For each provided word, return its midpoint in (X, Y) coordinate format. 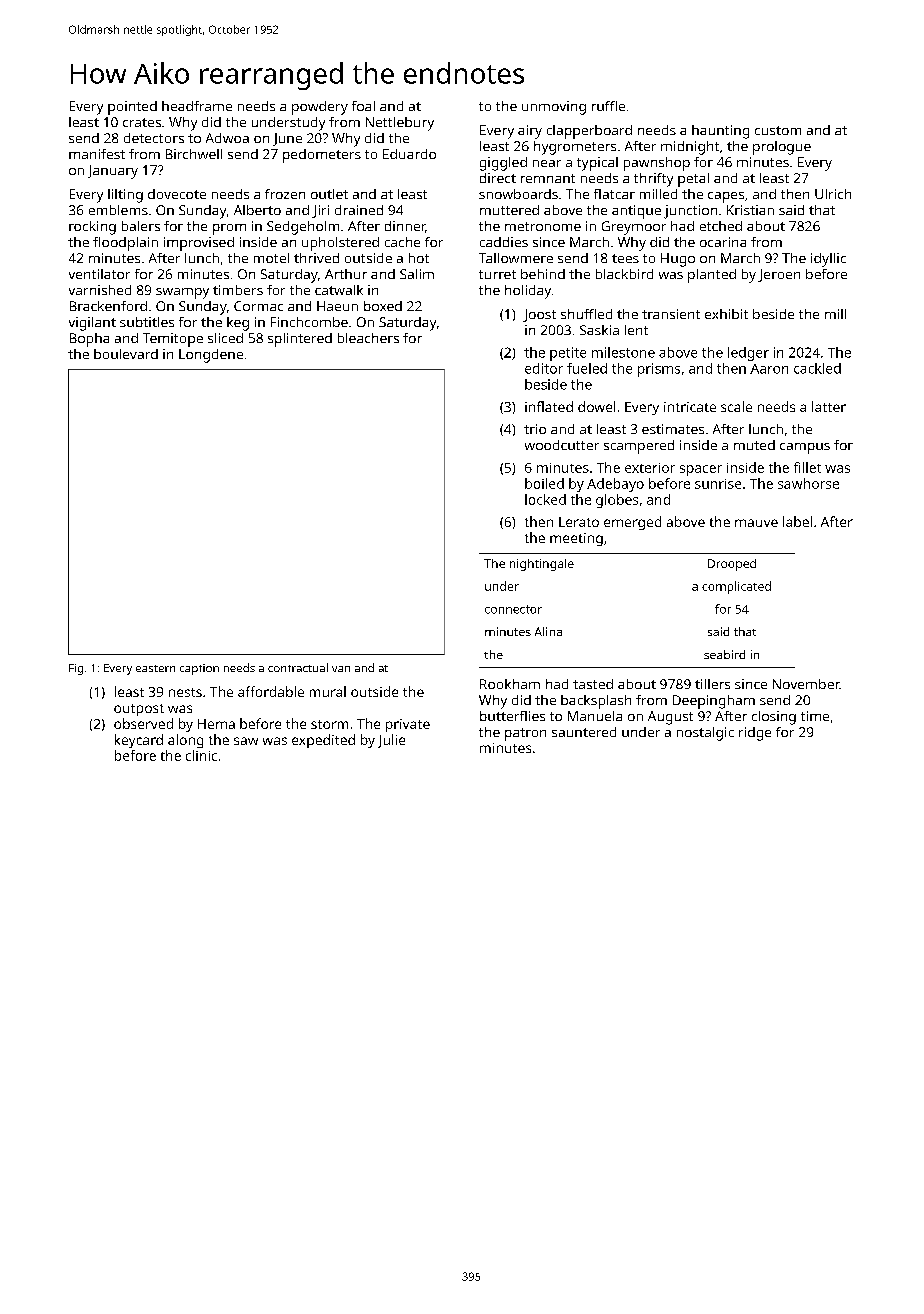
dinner (405, 227)
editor (544, 368)
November (806, 684)
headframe (197, 106)
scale (736, 406)
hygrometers (575, 148)
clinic (201, 755)
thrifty (653, 180)
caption (199, 669)
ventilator (99, 274)
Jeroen (779, 275)
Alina (548, 631)
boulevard (126, 354)
